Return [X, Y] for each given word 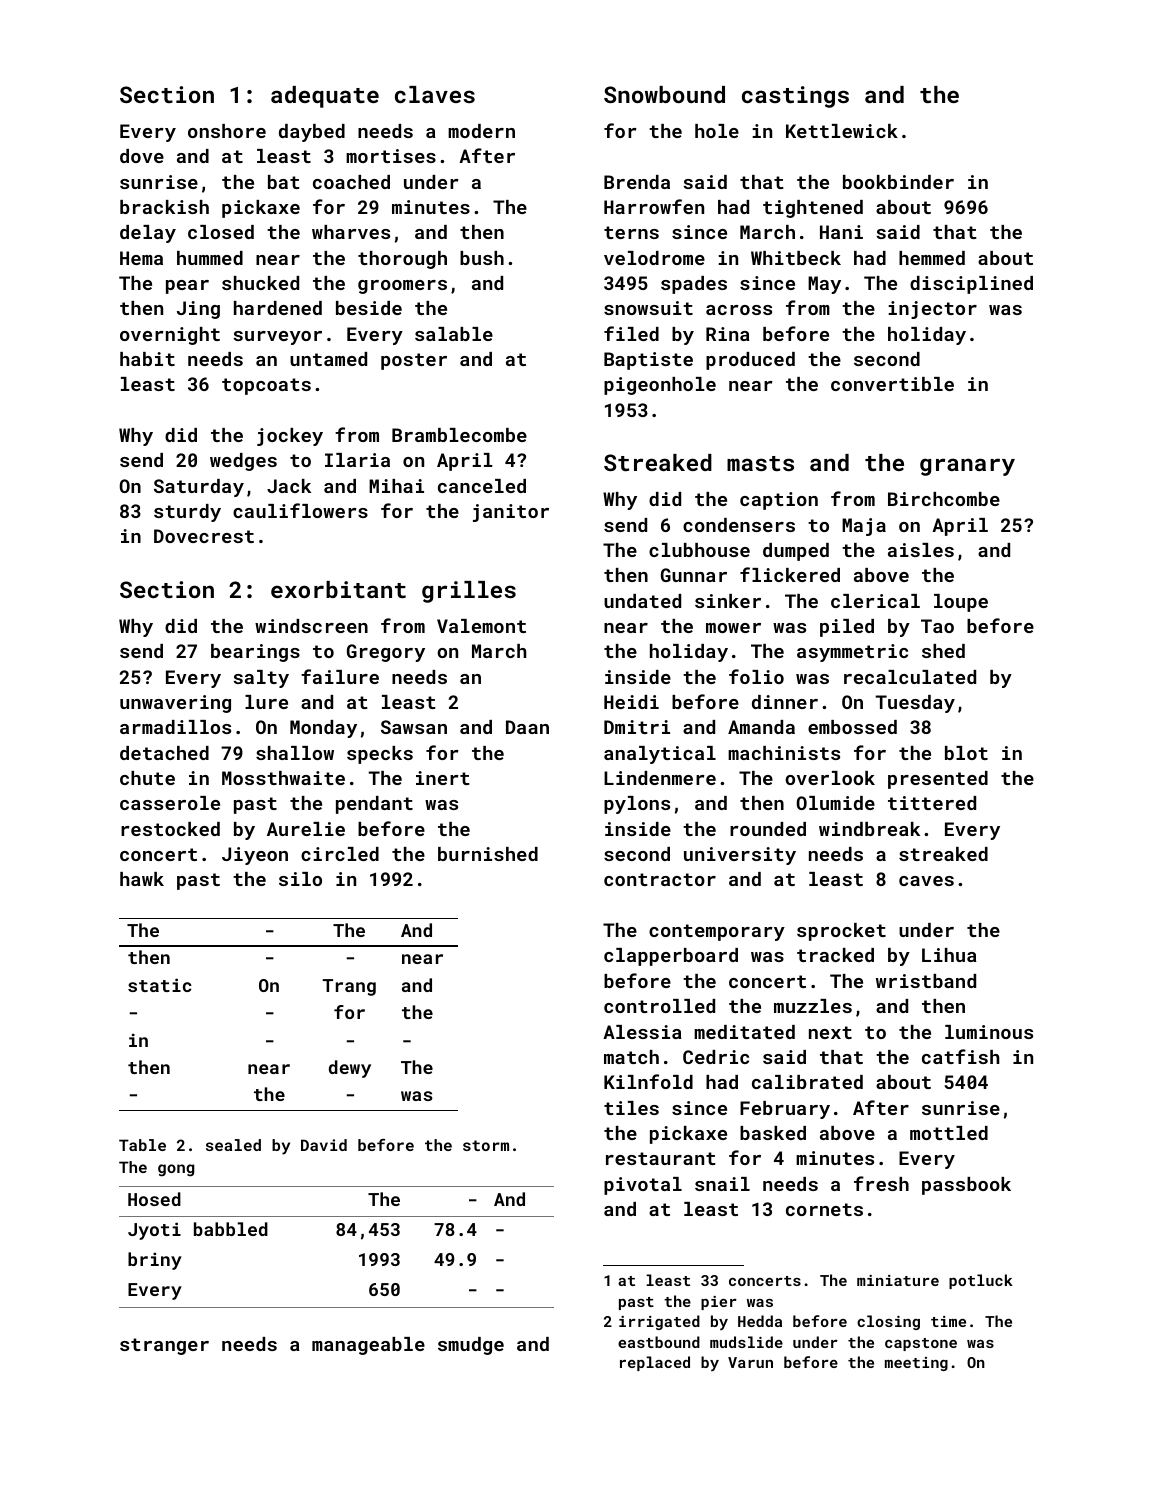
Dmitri [637, 727]
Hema [141, 258]
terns [631, 232]
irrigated [659, 1322]
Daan [527, 727]
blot [966, 753]
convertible [892, 384]
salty [261, 679]
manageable [368, 1346]
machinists [784, 753]
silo [300, 879]
